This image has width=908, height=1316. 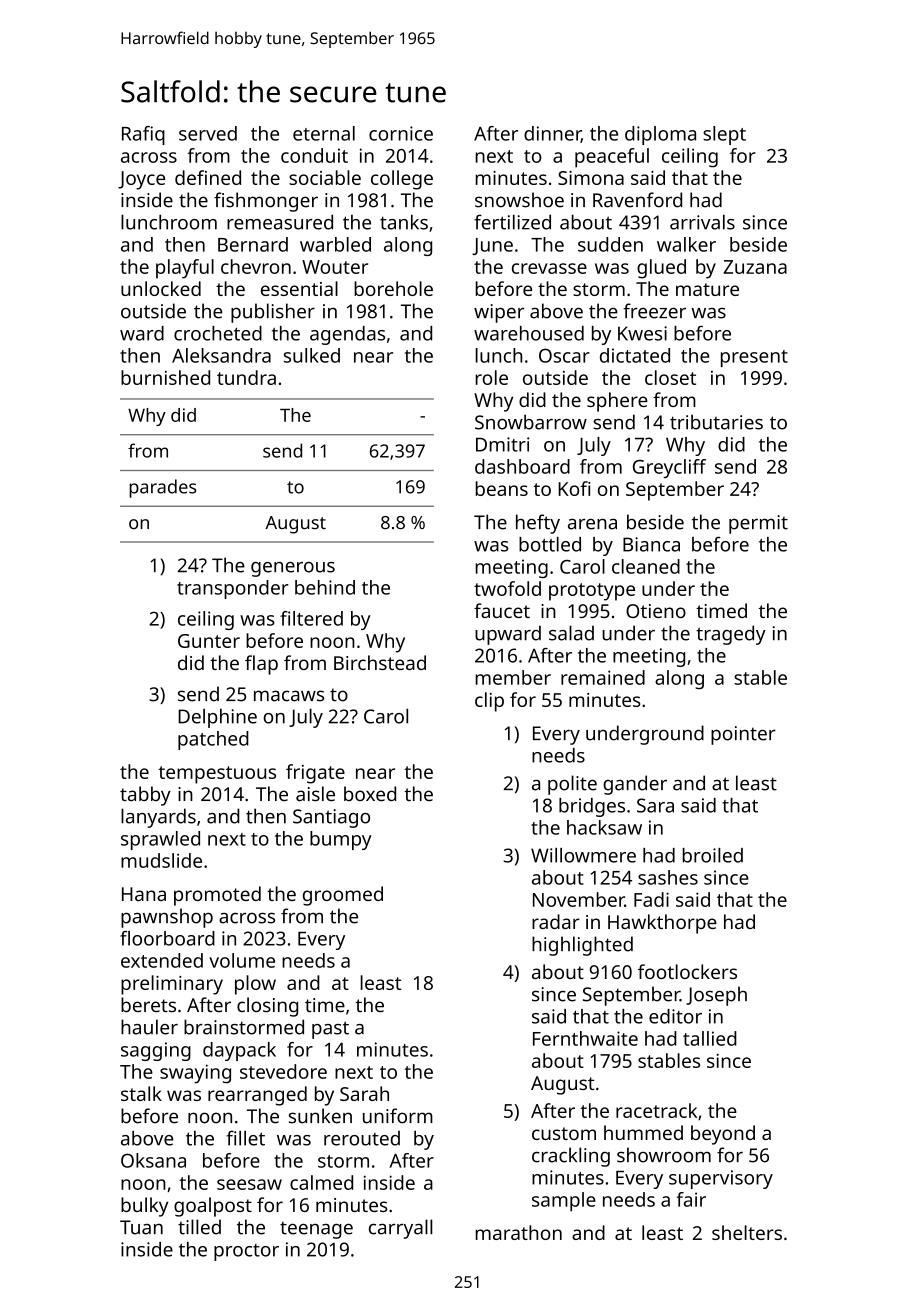 What do you see at coordinates (489, 702) in the image?
I see `clip` at bounding box center [489, 702].
